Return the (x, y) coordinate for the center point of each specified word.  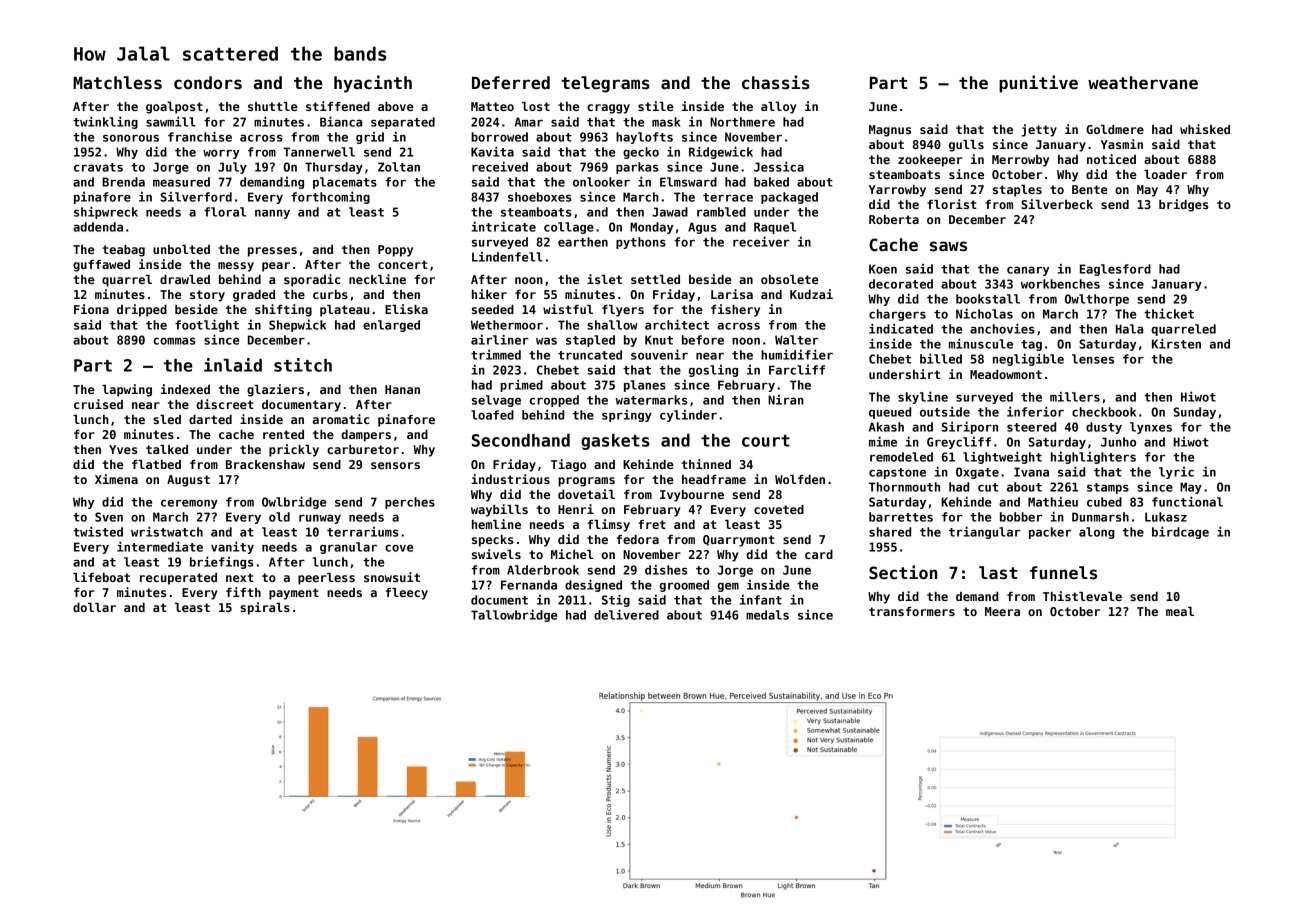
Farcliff (797, 369)
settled (655, 279)
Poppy (395, 251)
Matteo (492, 106)
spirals (265, 608)
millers (1075, 396)
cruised (98, 404)
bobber (1021, 517)
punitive (1038, 84)
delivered (626, 614)
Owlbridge (294, 502)
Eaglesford (1115, 270)
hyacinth (373, 84)
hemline (496, 524)
